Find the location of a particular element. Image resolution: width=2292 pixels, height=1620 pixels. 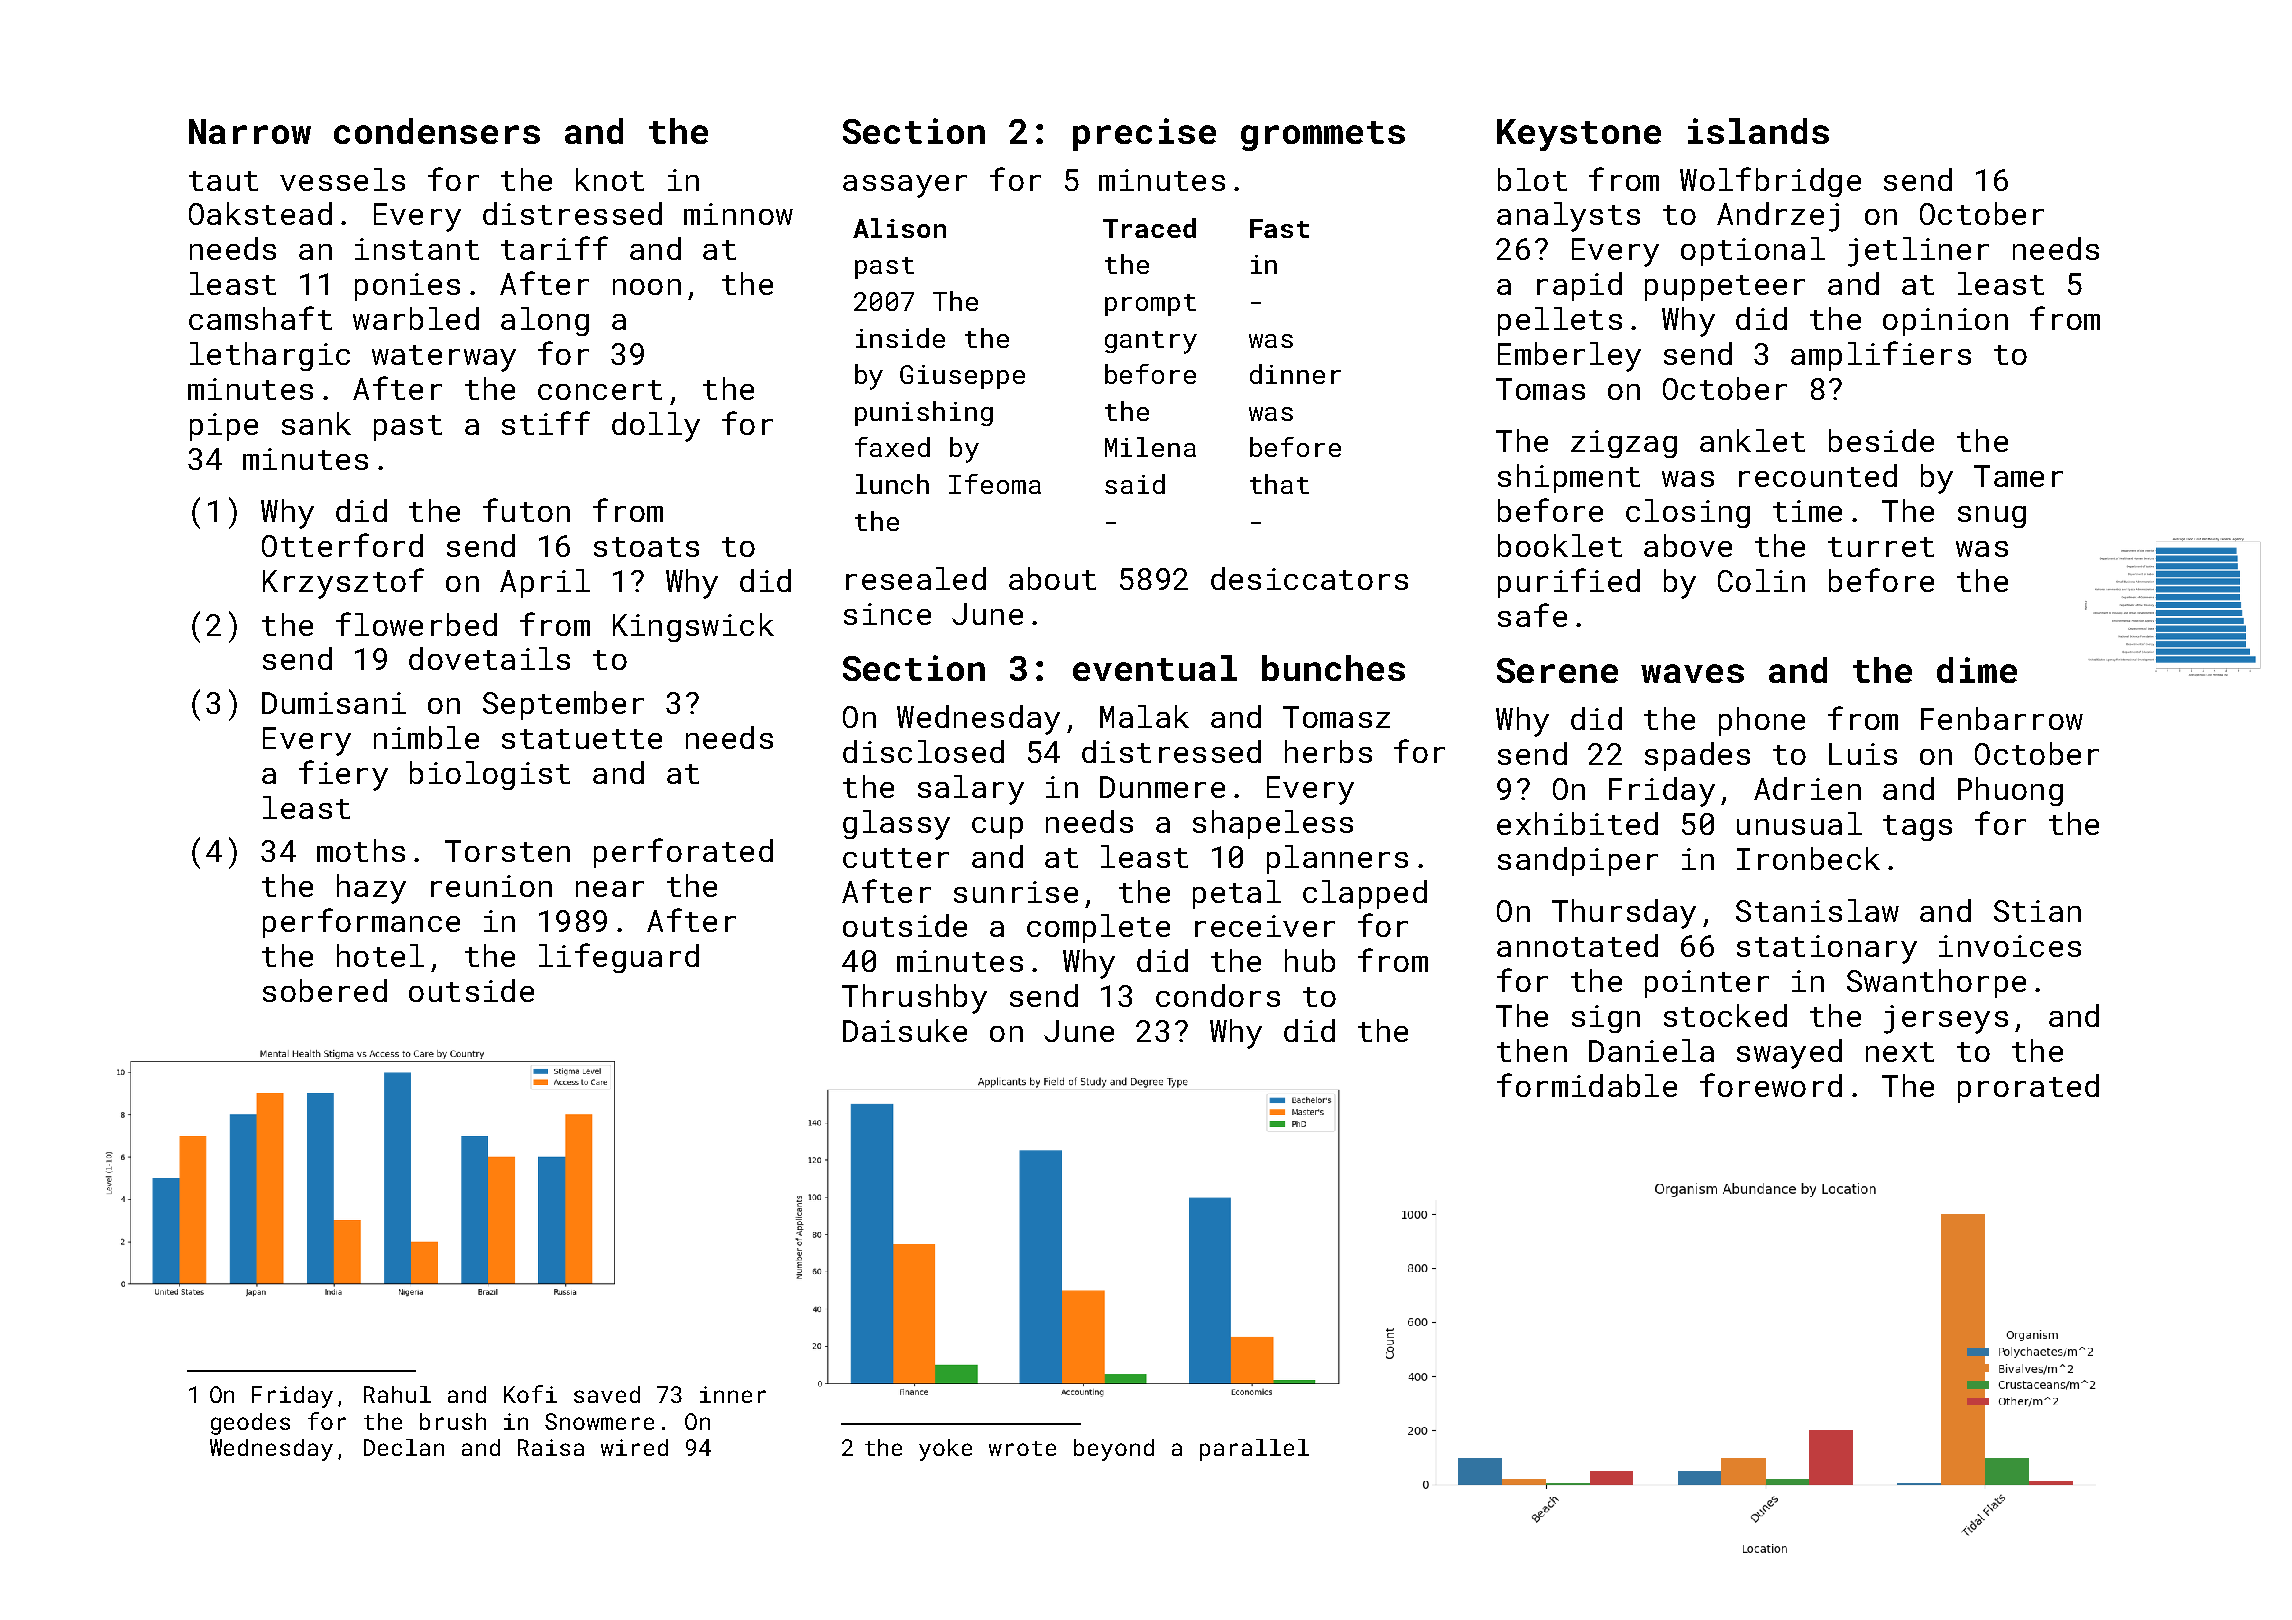

parallel is located at coordinates (1254, 1450).
